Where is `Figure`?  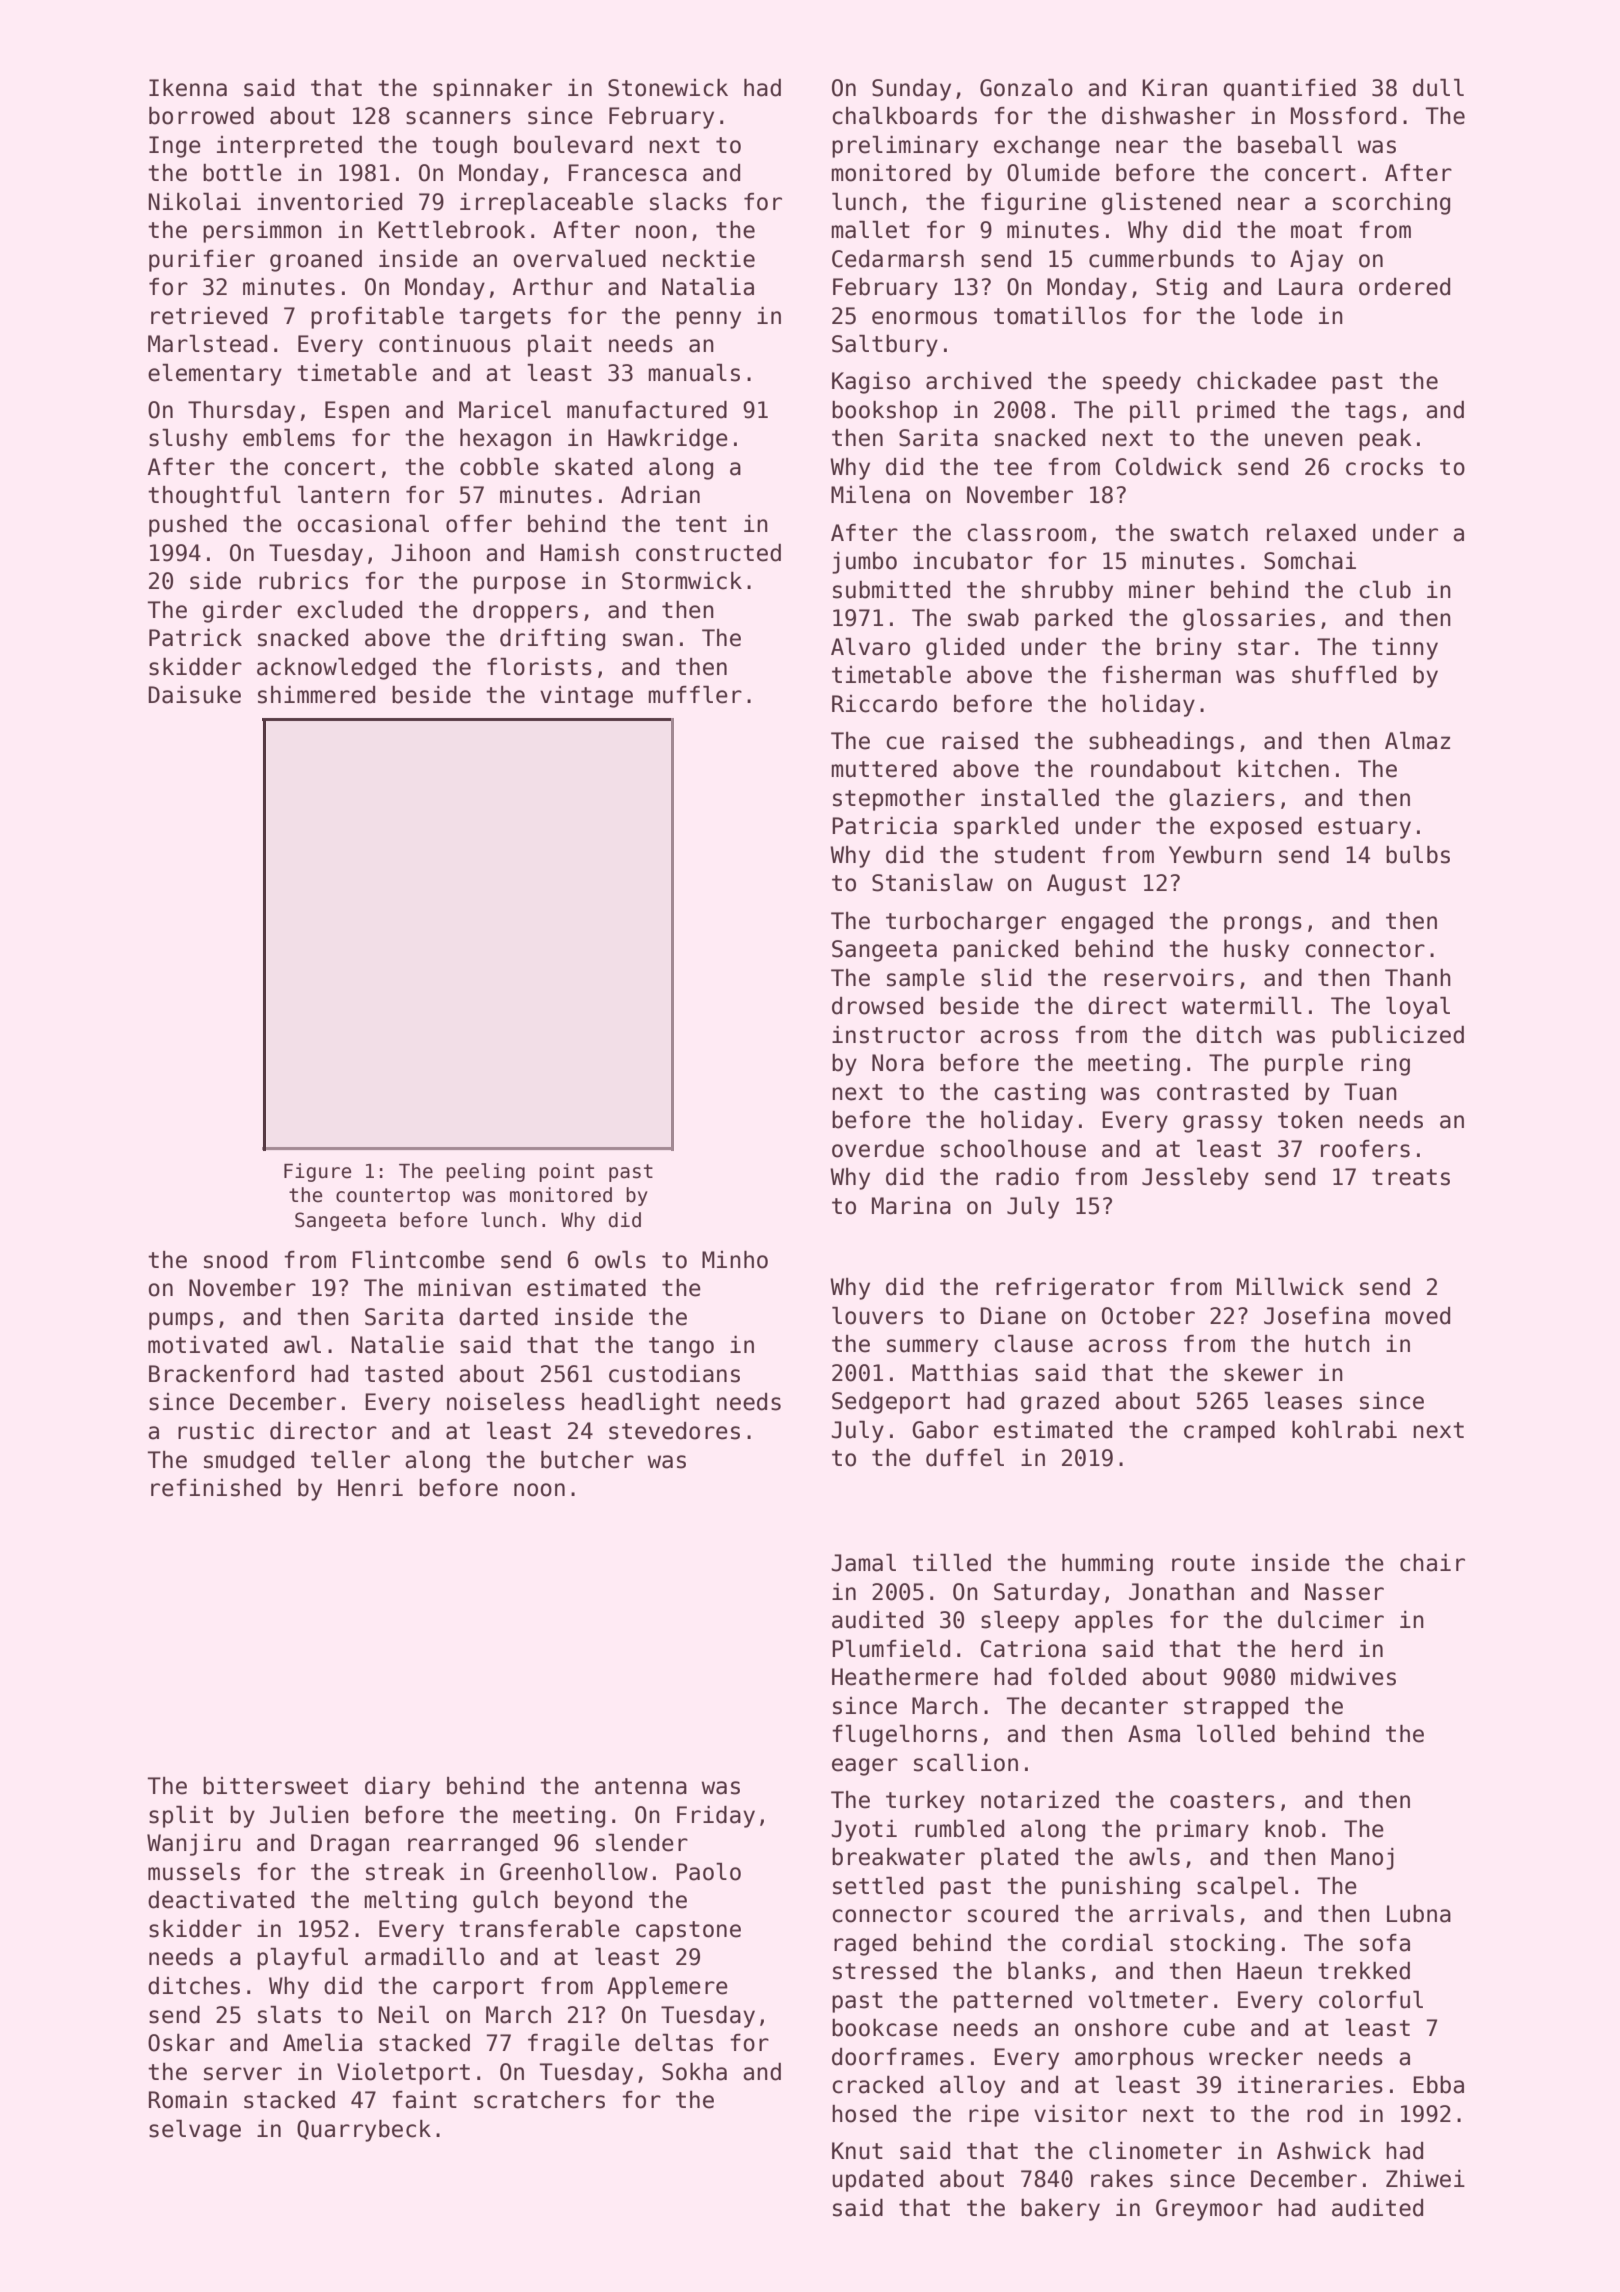
Figure is located at coordinates (317, 1172).
